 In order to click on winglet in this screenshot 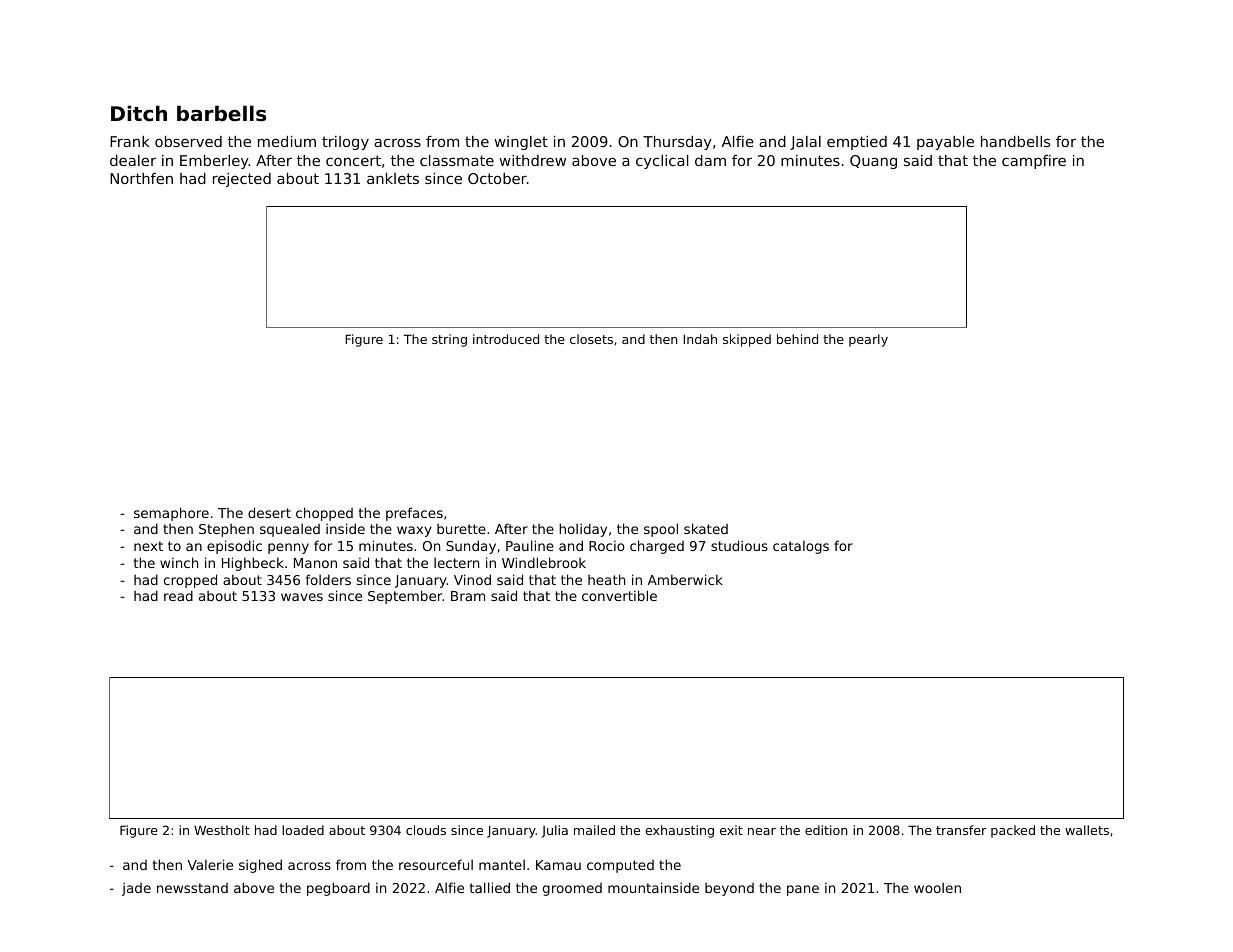, I will do `click(521, 143)`.
